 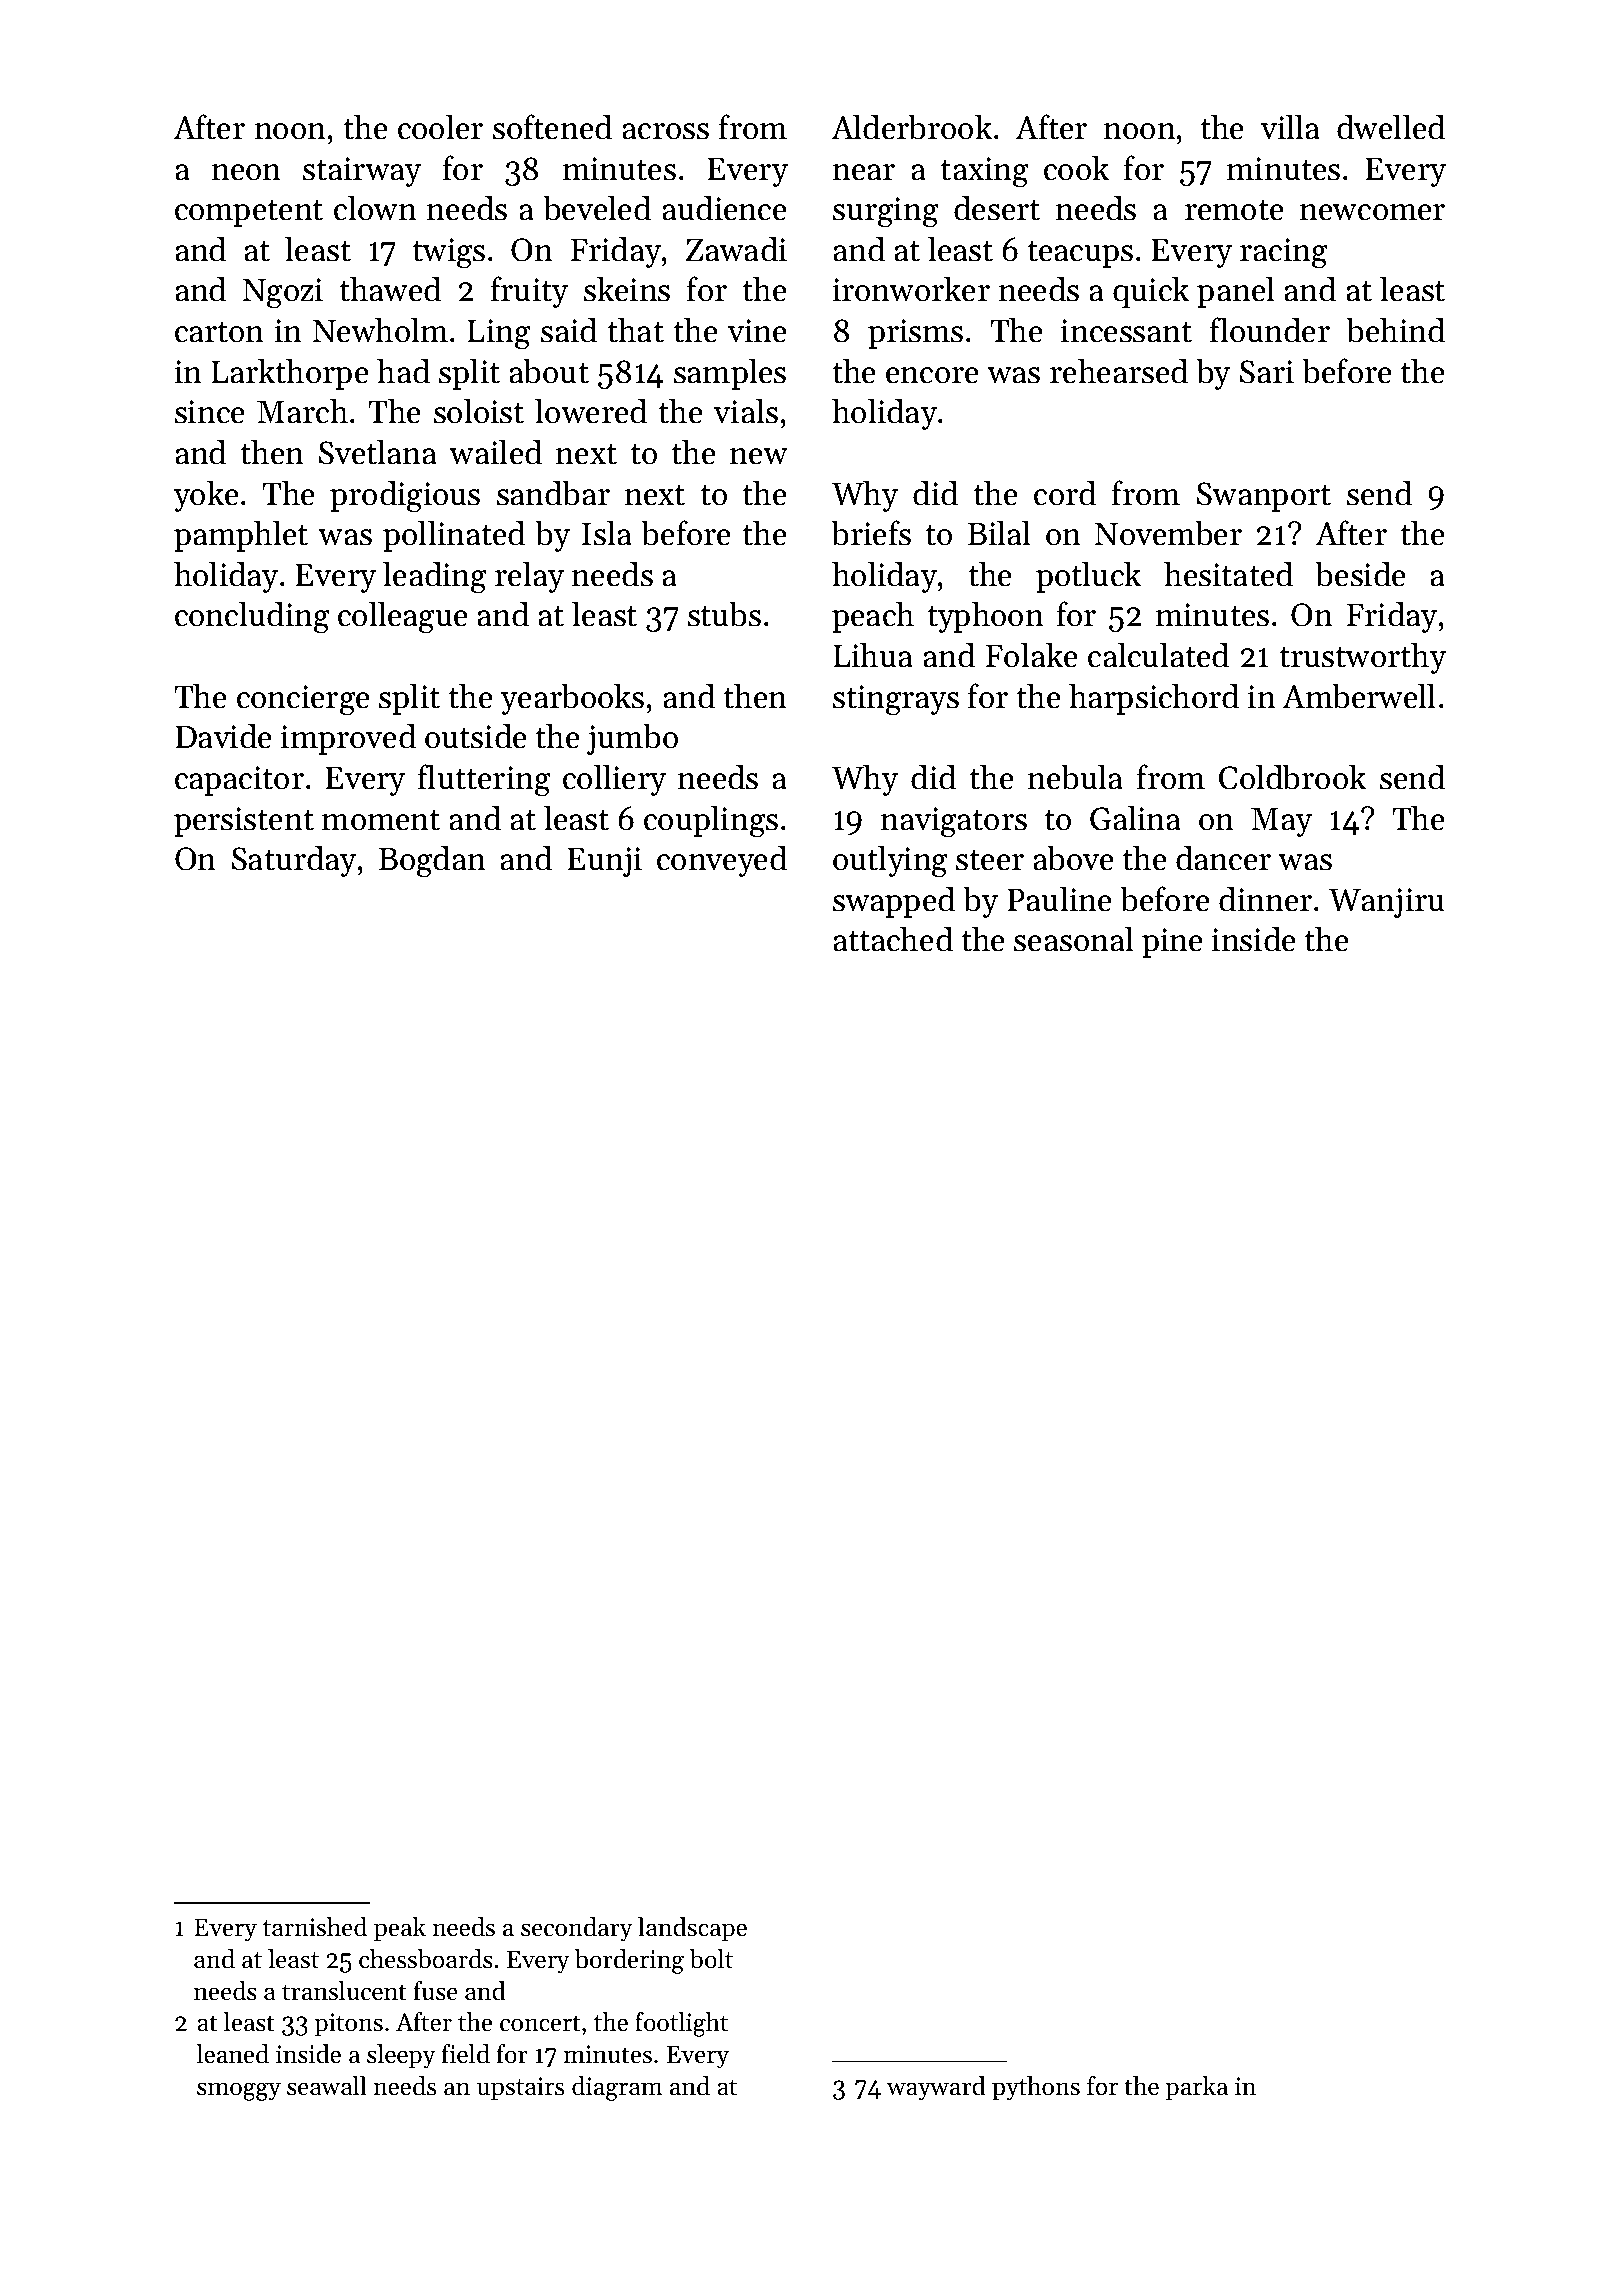 I want to click on pamphlet, so click(x=241, y=536).
